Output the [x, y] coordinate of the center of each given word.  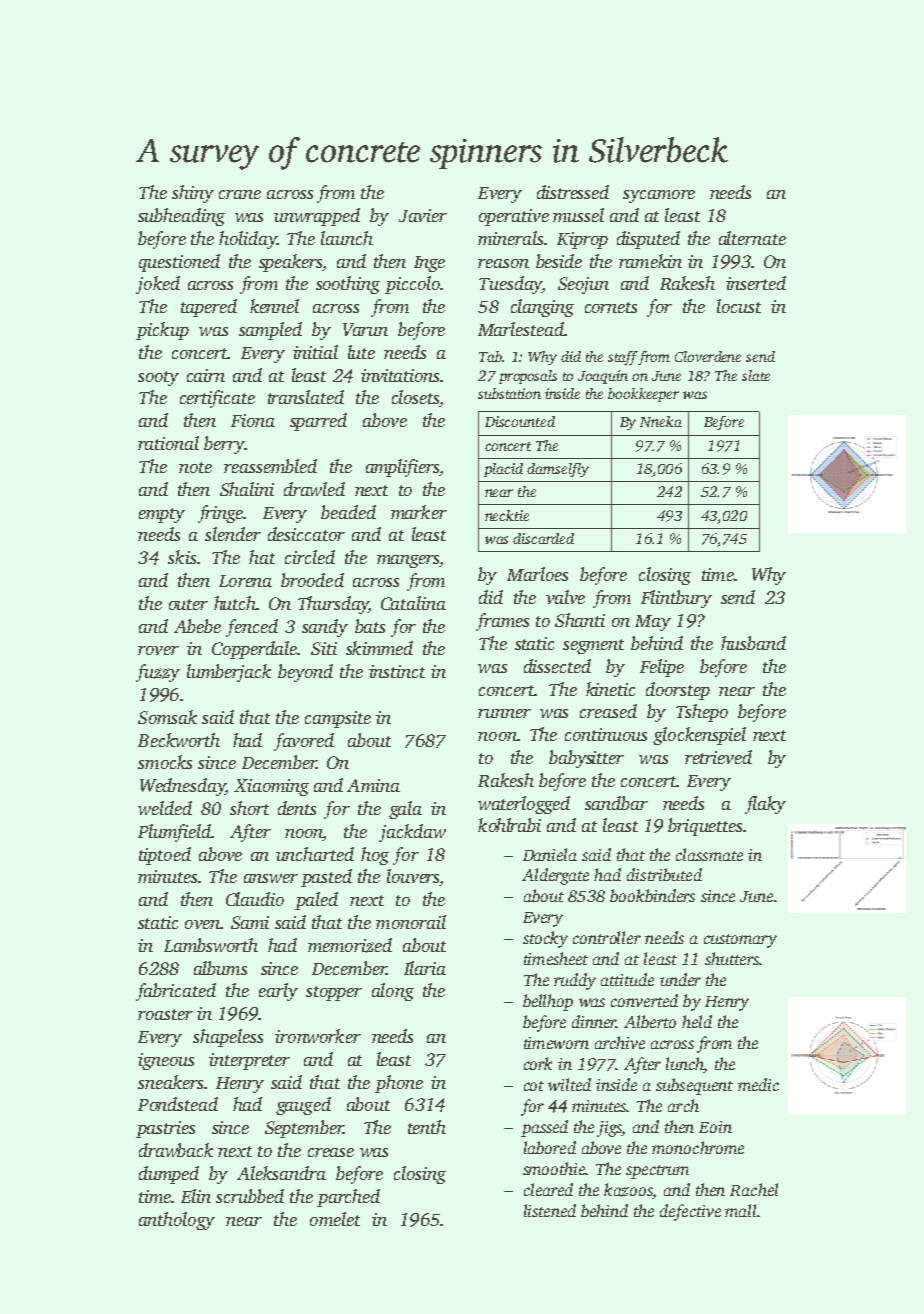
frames [502, 622]
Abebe [197, 626]
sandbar [616, 803]
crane [240, 194]
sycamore [659, 196]
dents [297, 808]
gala [405, 810]
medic [758, 1084]
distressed [573, 192]
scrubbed [250, 1196]
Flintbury [676, 599]
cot [534, 1086]
